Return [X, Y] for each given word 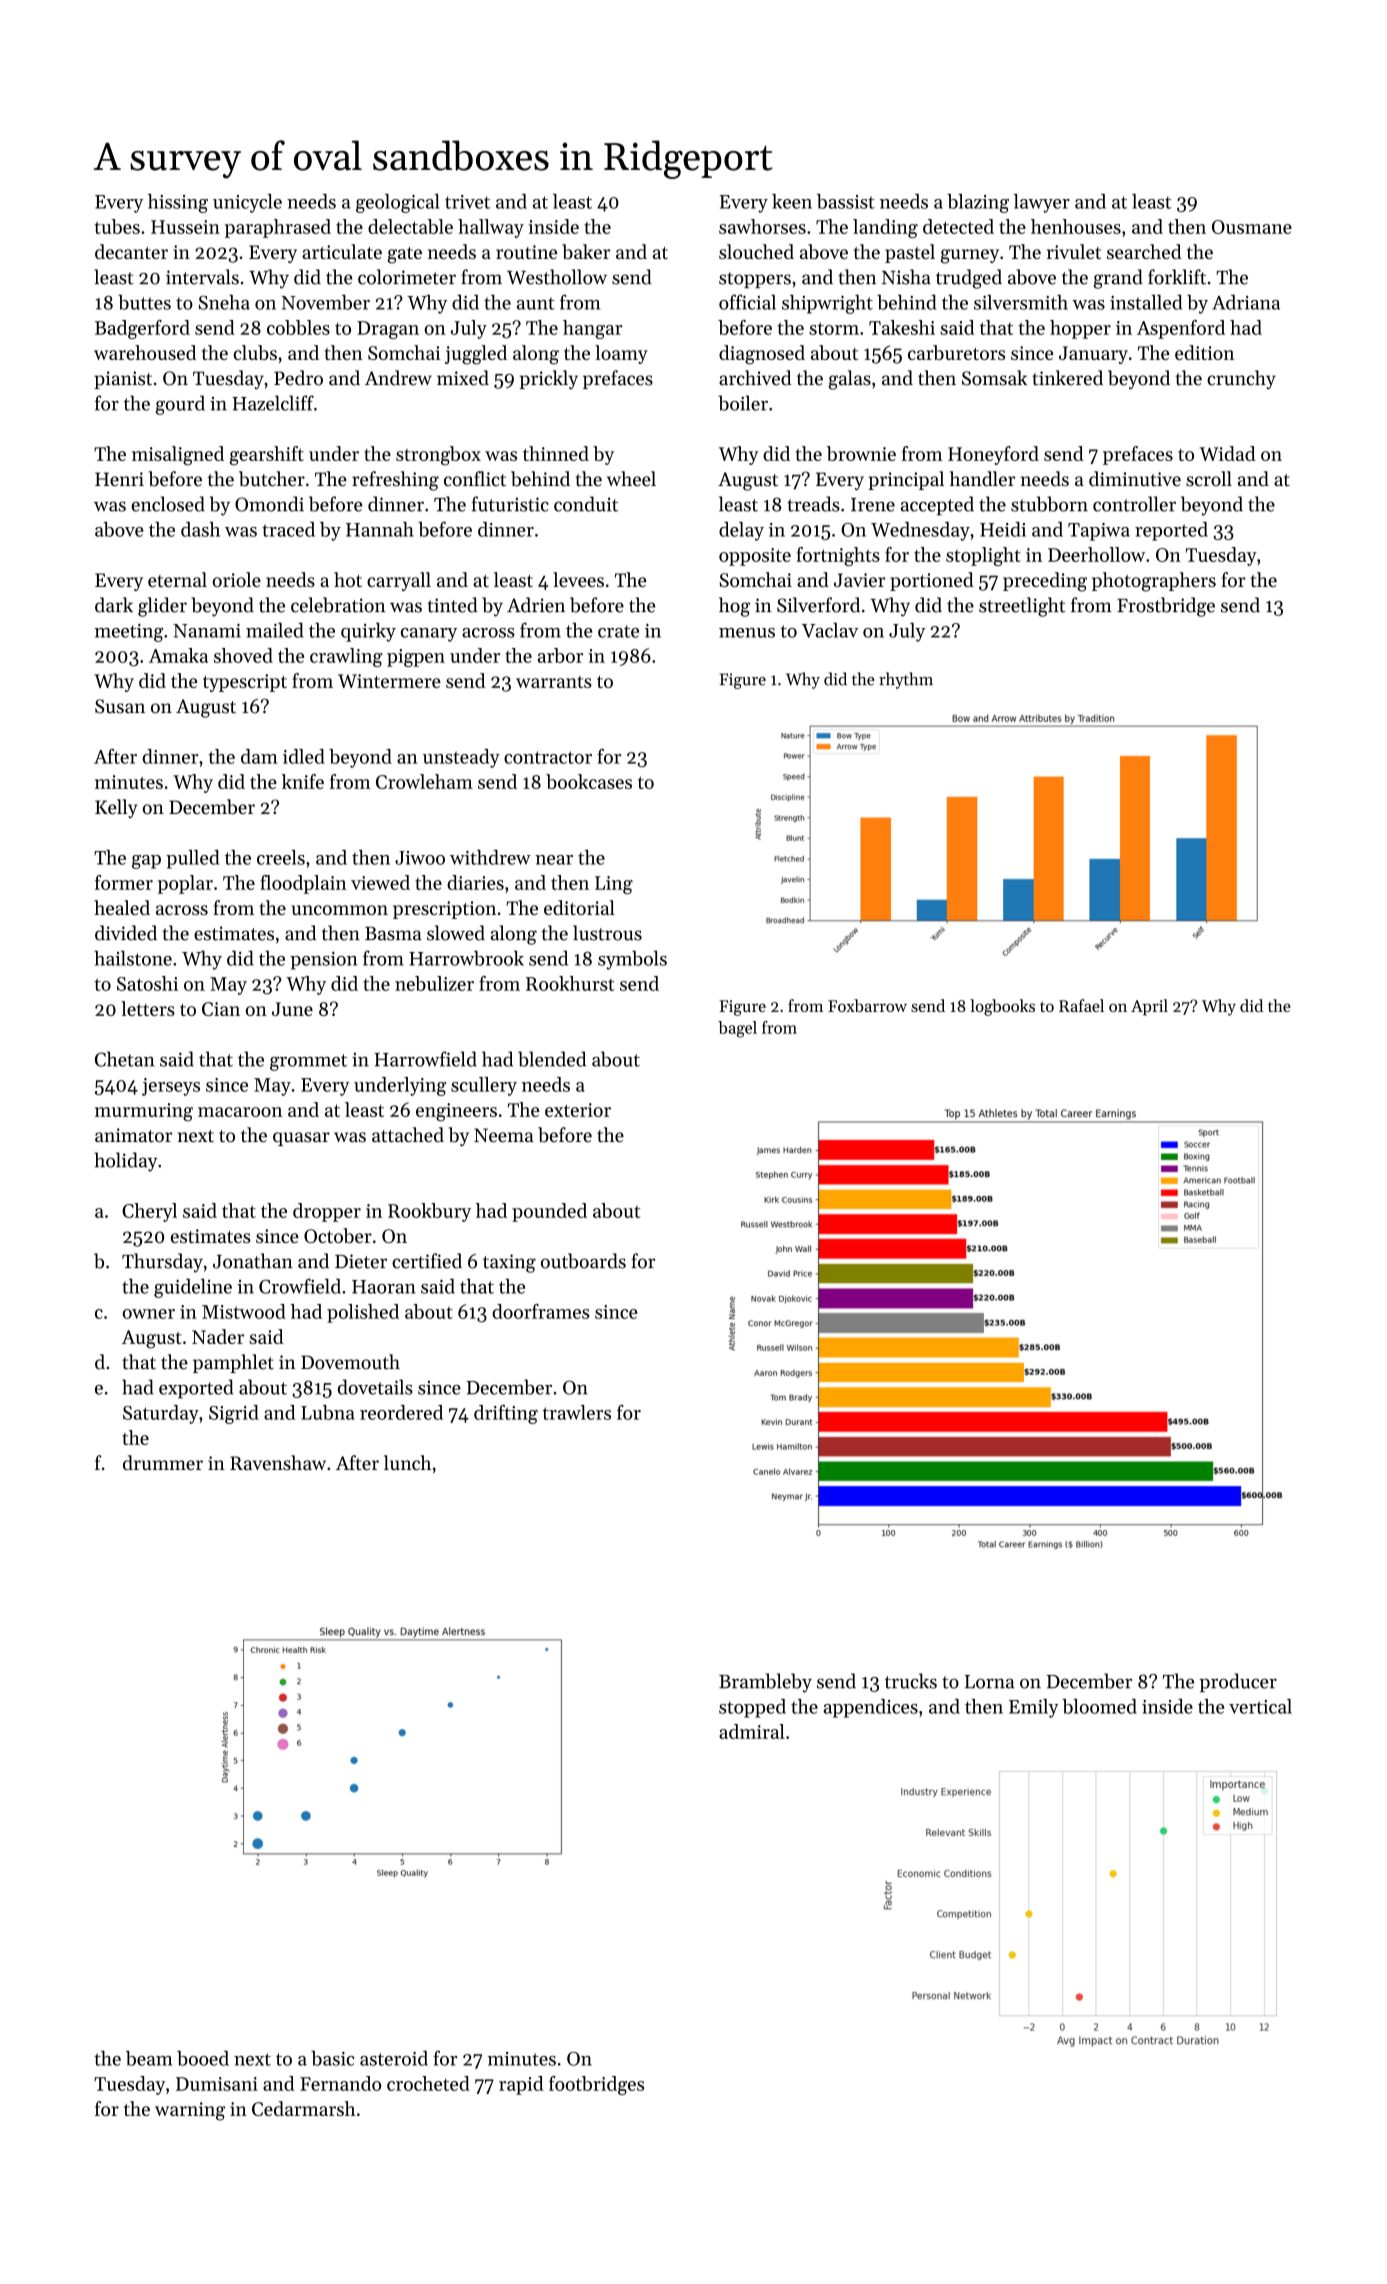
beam [149, 2058]
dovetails [375, 1387]
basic [333, 2058]
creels [281, 857]
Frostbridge [1166, 607]
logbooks [1002, 1007]
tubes [117, 226]
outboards [583, 1261]
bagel [737, 1029]
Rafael [1081, 1005]
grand [1118, 279]
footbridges [596, 2085]
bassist [846, 201]
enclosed [168, 504]
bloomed [1099, 1706]
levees [578, 579]
